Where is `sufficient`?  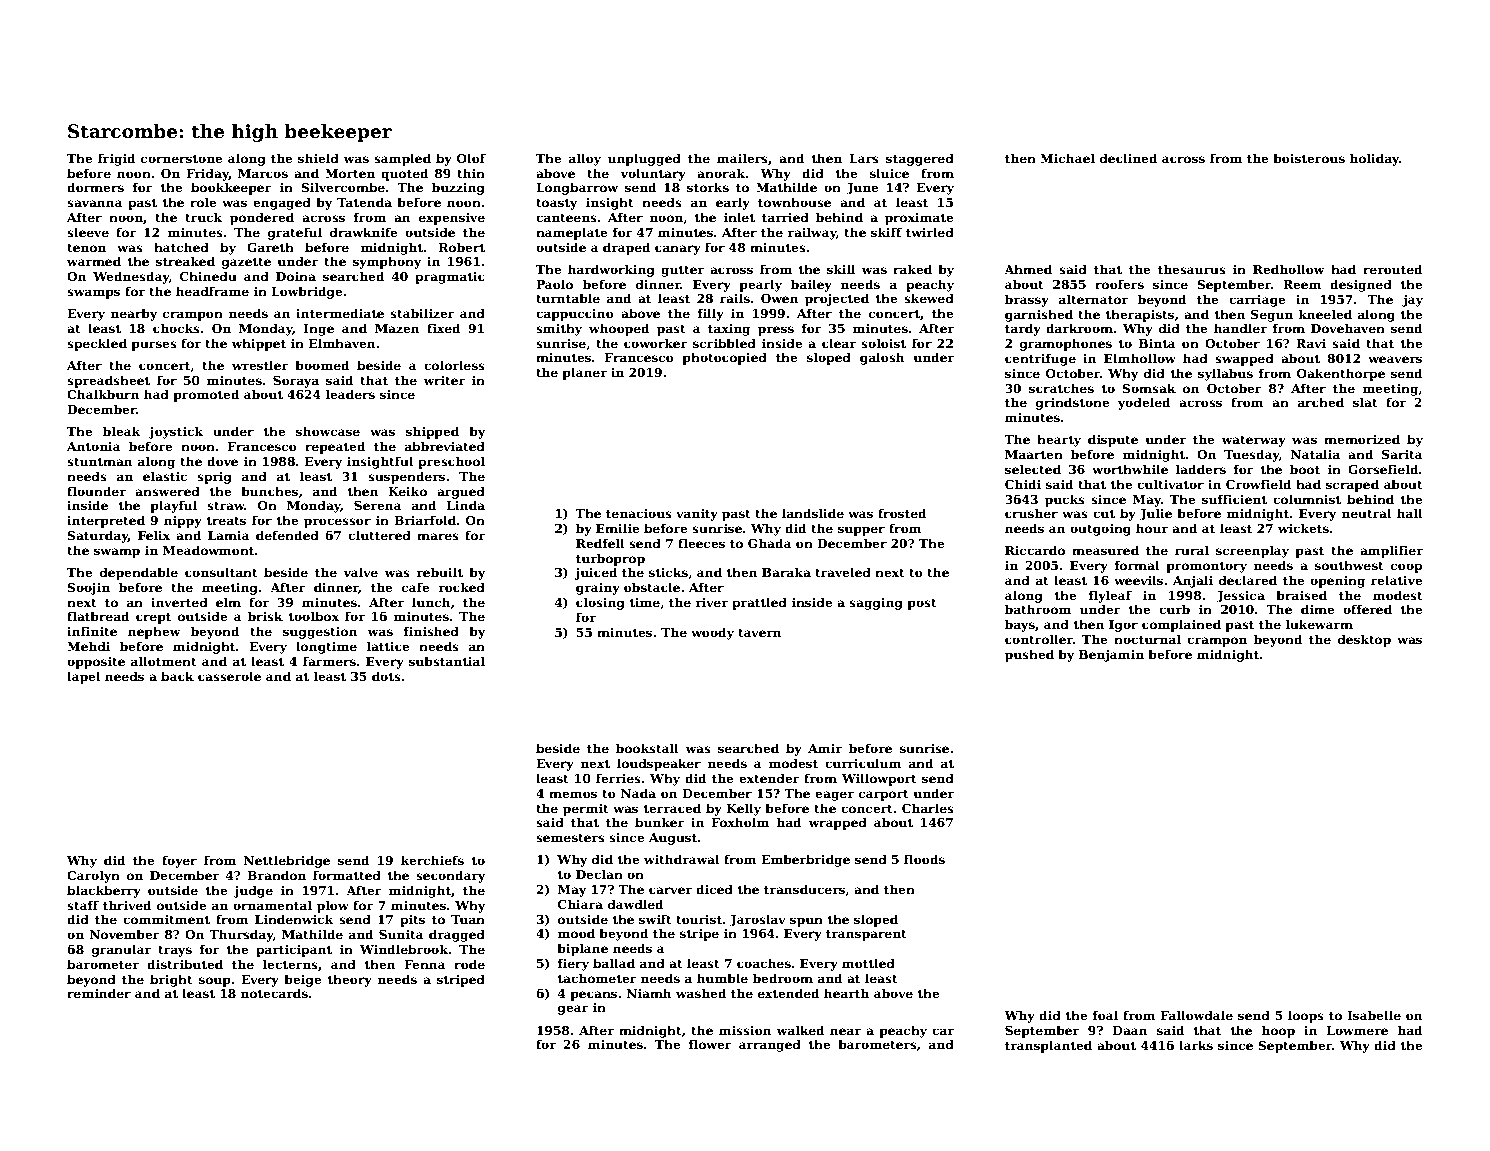 sufficient is located at coordinates (1234, 499).
